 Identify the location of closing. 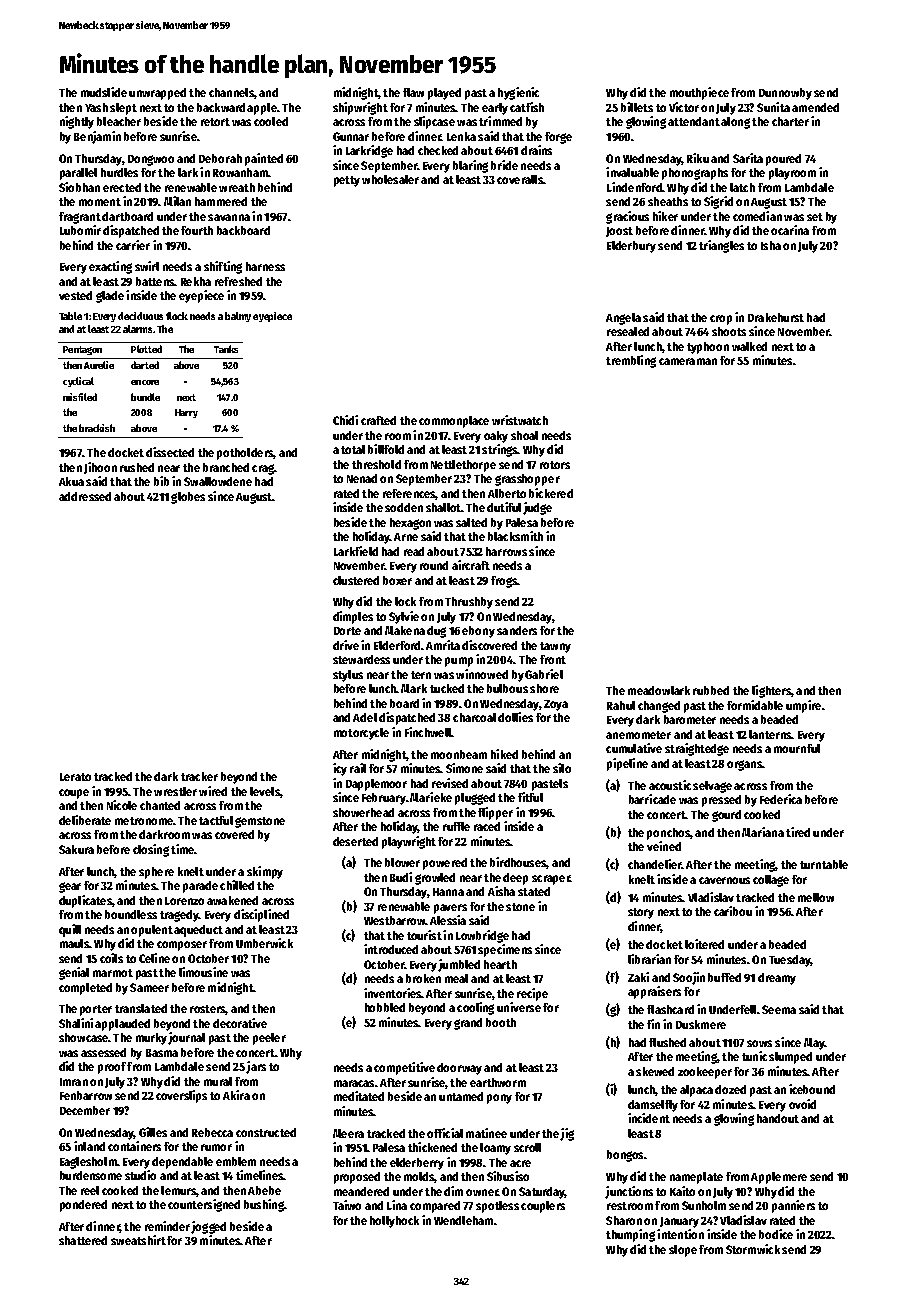
(151, 850).
